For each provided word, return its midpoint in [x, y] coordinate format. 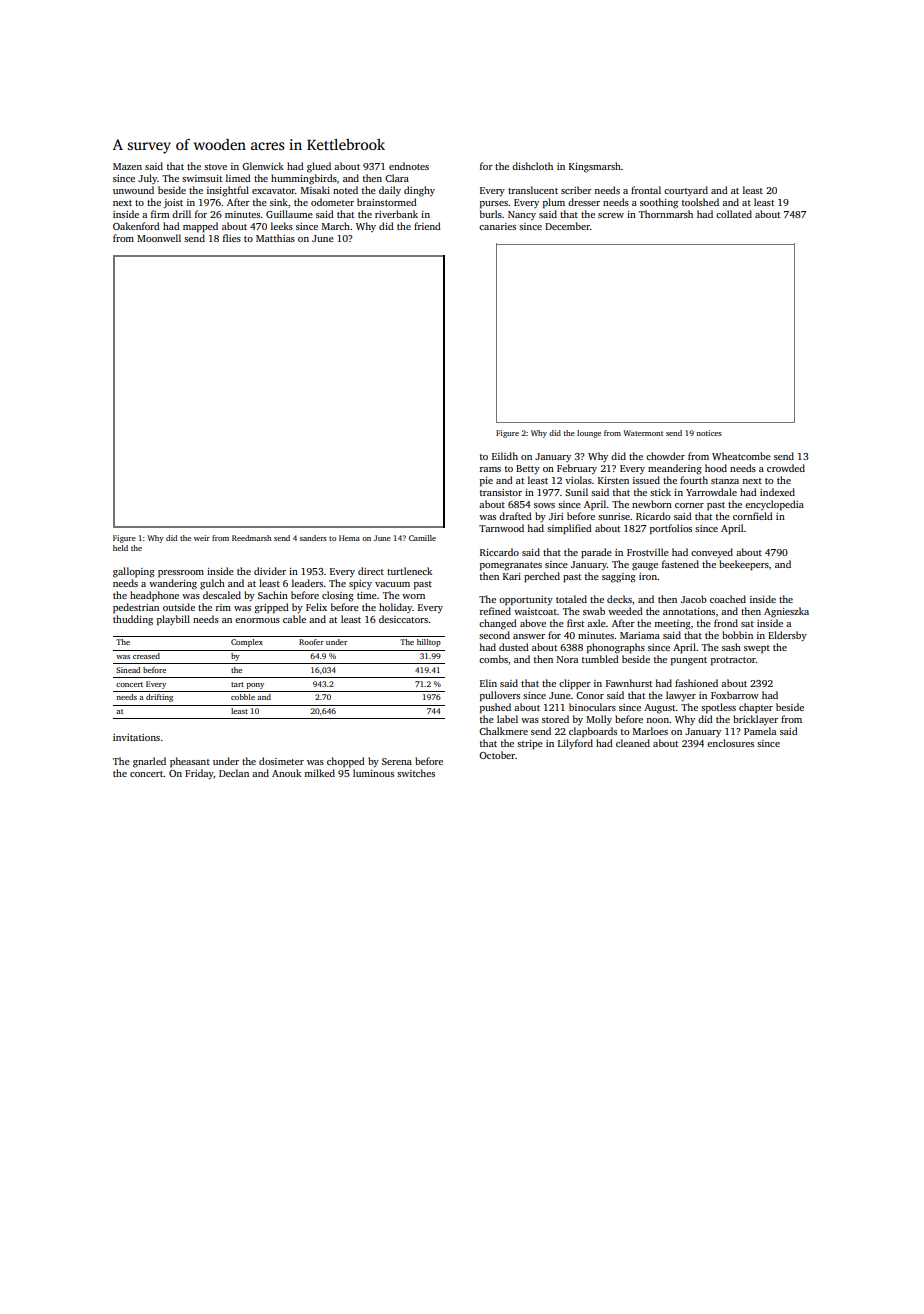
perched [542, 577]
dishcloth [532, 166]
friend [427, 226]
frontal [646, 190]
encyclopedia [774, 505]
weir [202, 538]
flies [232, 238]
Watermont [643, 433]
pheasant [190, 762]
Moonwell [159, 238]
